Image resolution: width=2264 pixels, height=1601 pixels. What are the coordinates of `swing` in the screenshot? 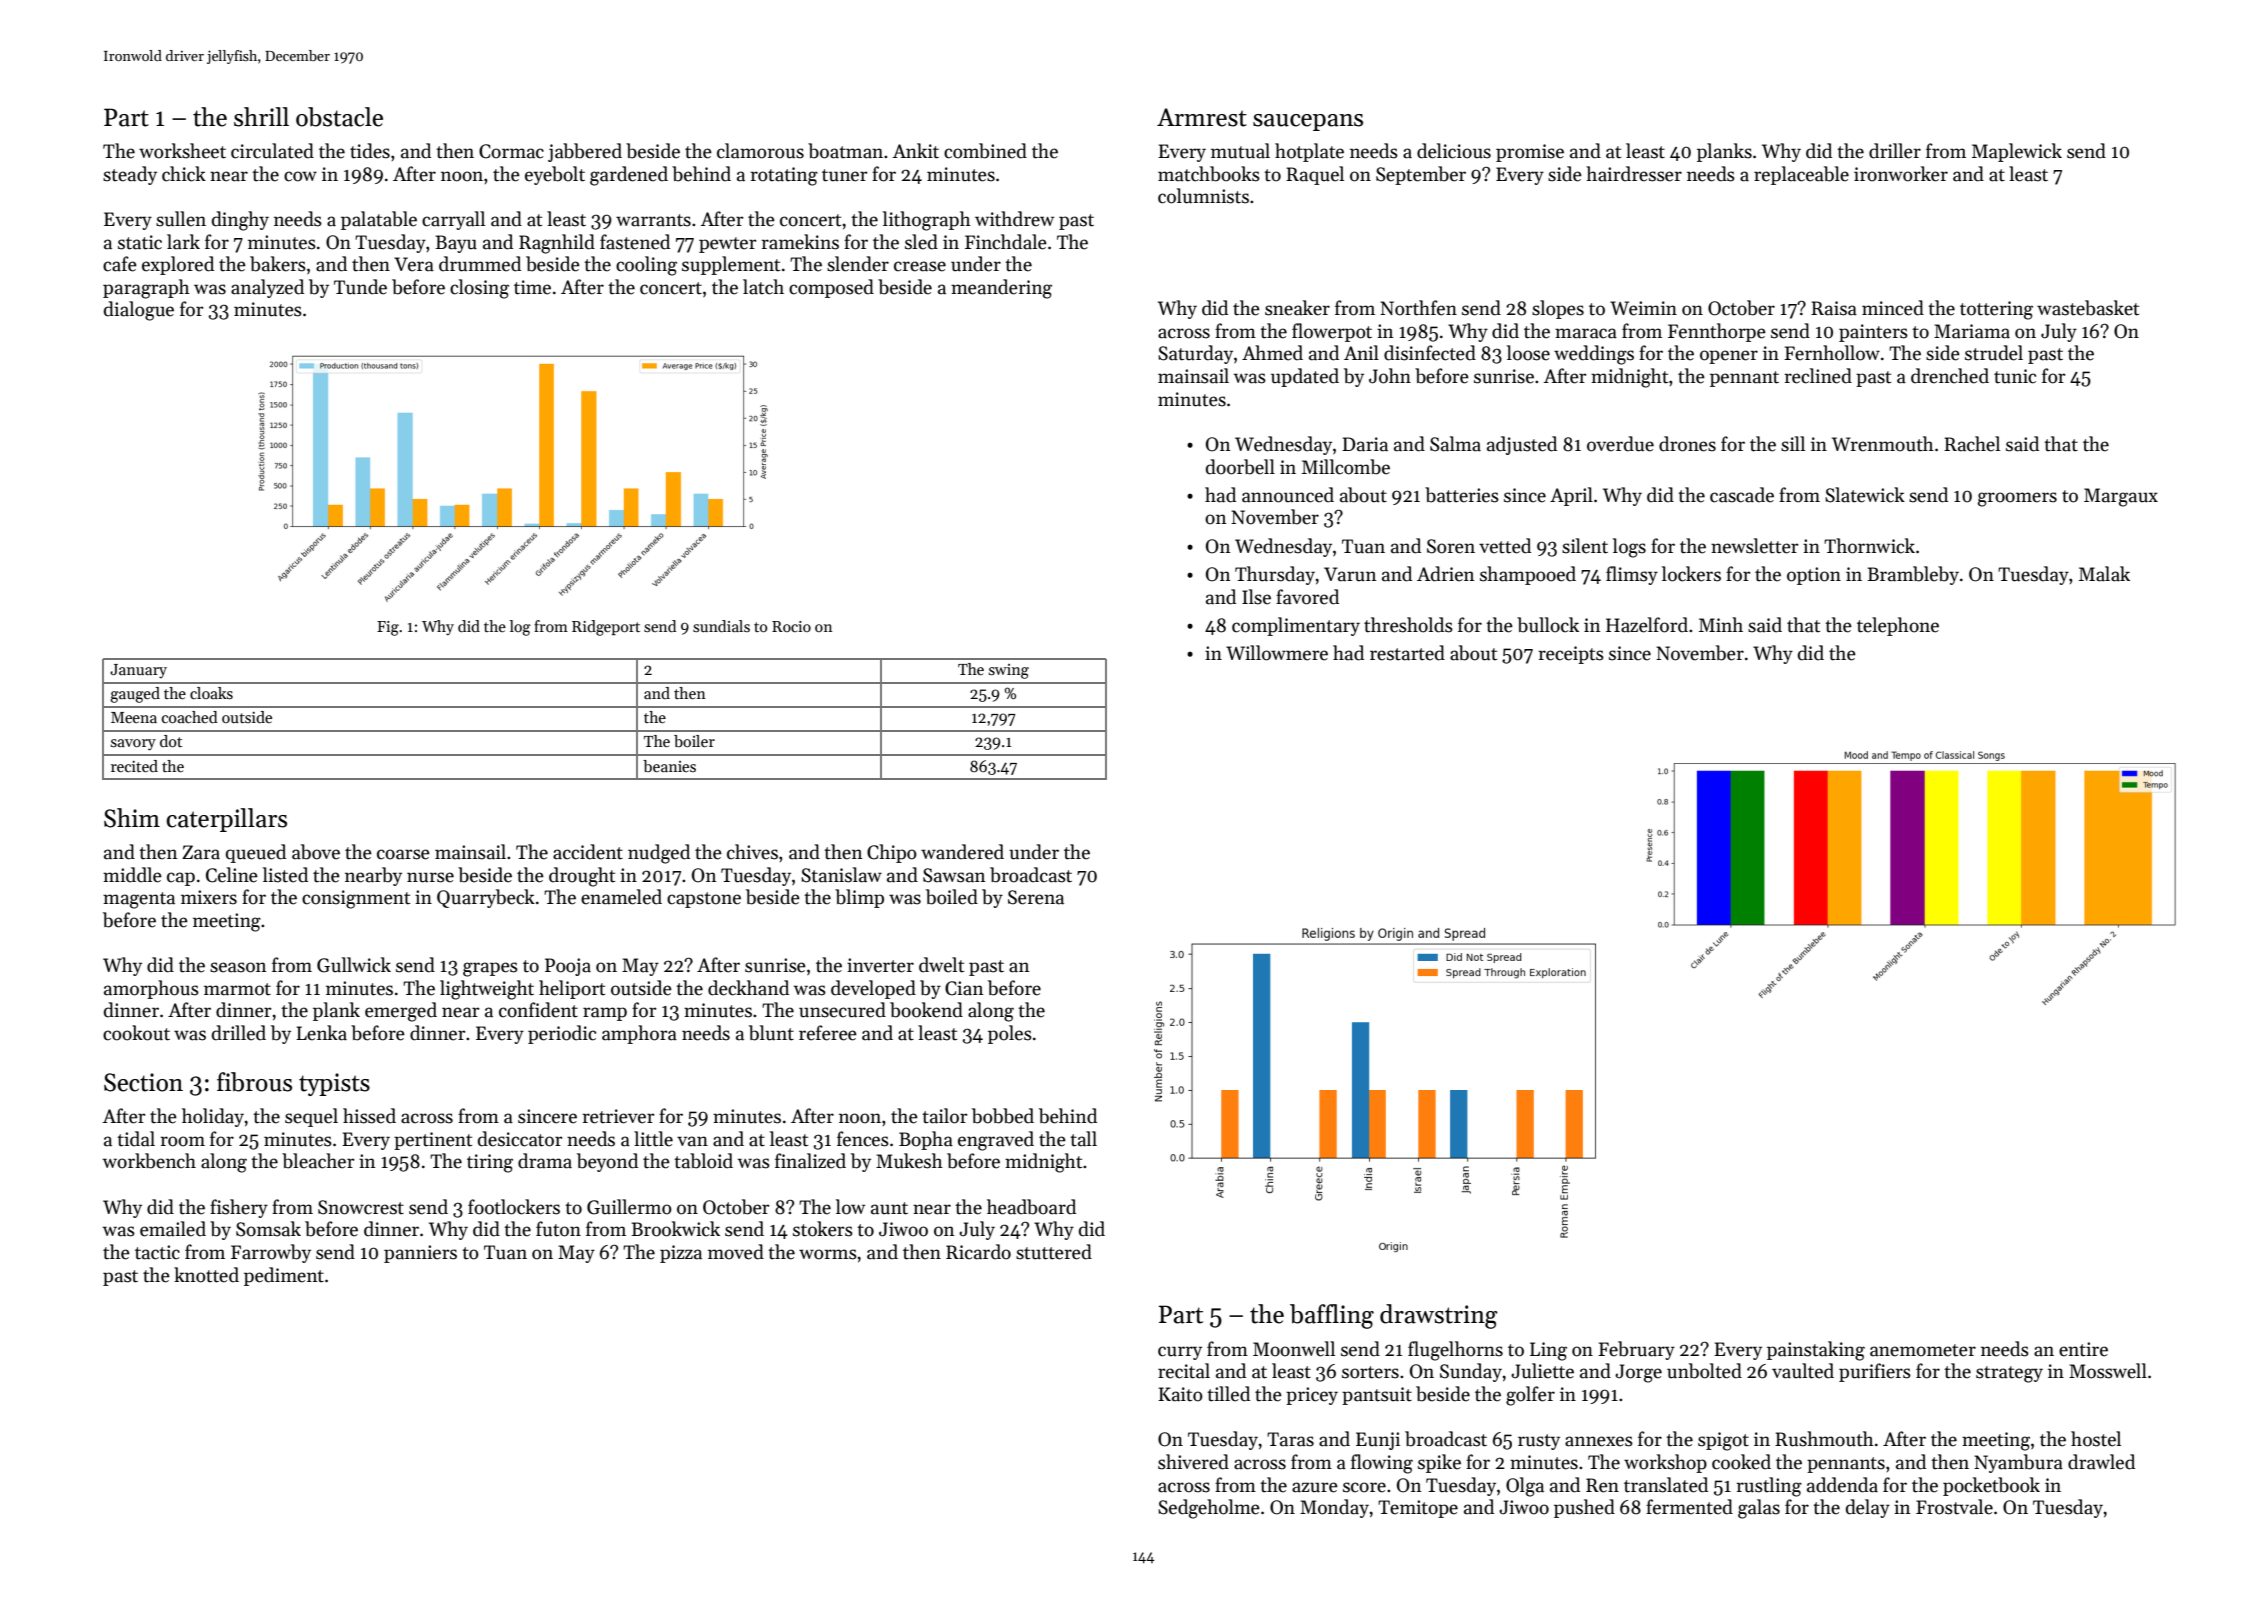 It's located at (1009, 671).
